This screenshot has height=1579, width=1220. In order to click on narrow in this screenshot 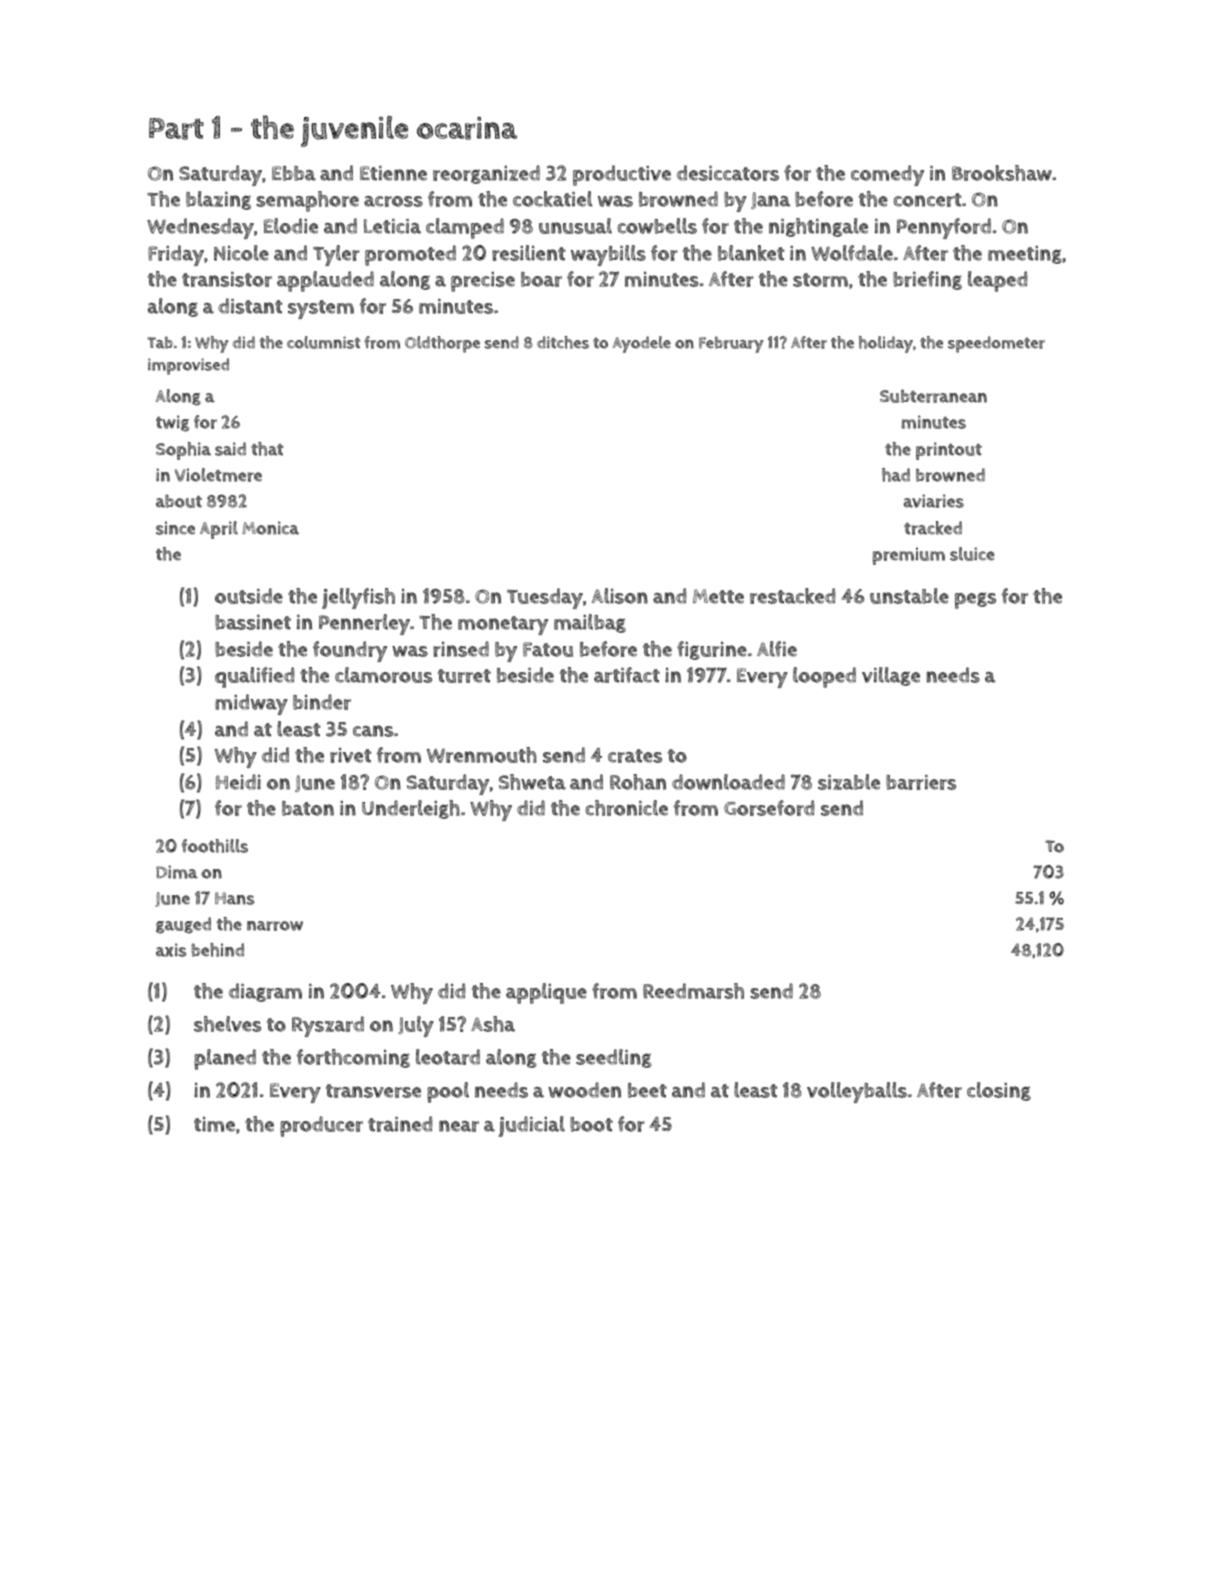, I will do `click(275, 926)`.
